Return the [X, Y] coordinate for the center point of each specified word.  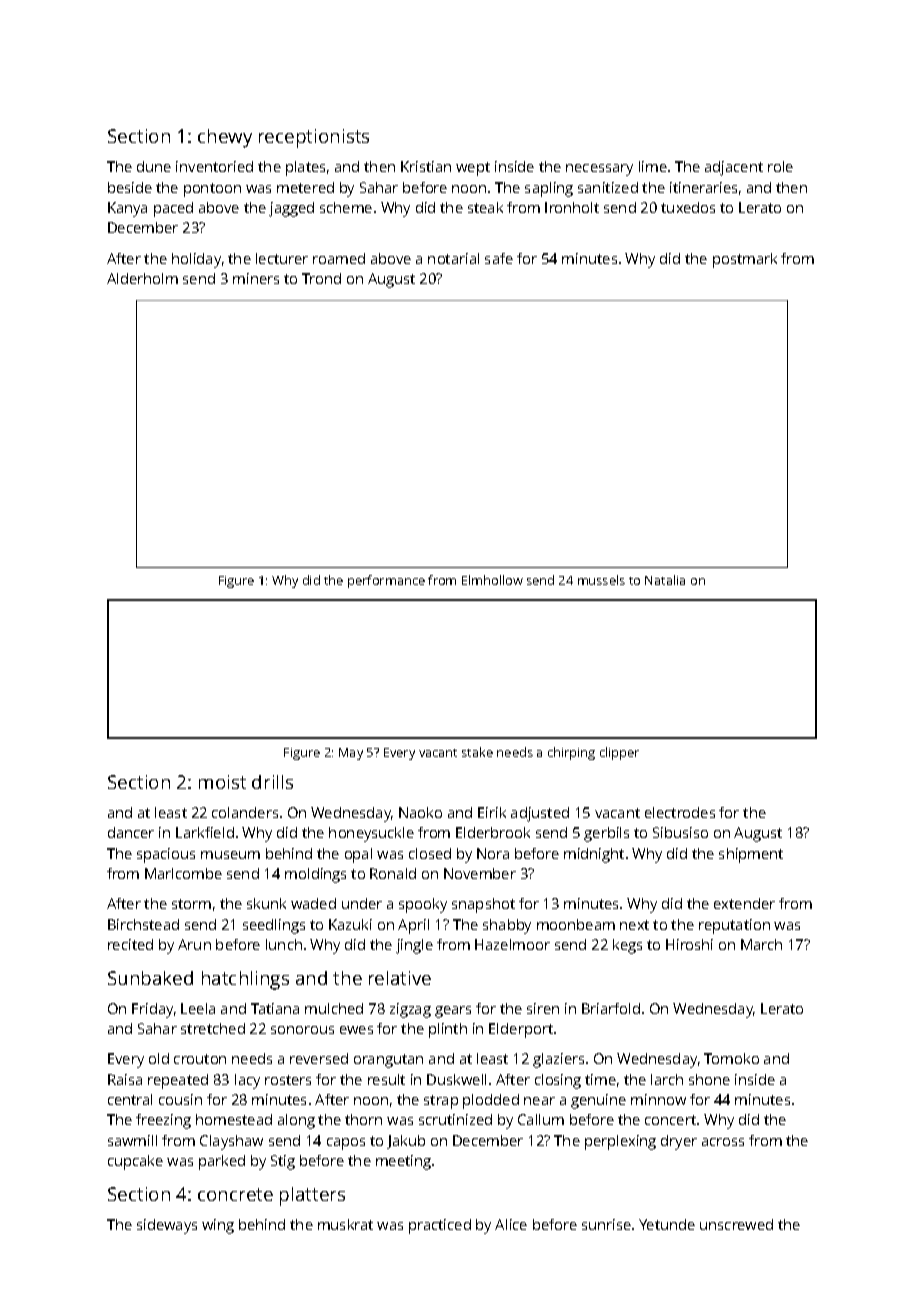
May [351, 754]
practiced [440, 1226]
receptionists [314, 138]
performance [386, 581]
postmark [745, 260]
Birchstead [143, 924]
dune [154, 166]
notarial [453, 258]
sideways [167, 1226]
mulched [334, 1008]
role [780, 166]
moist [222, 782]
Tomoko [731, 1058]
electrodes [680, 812]
